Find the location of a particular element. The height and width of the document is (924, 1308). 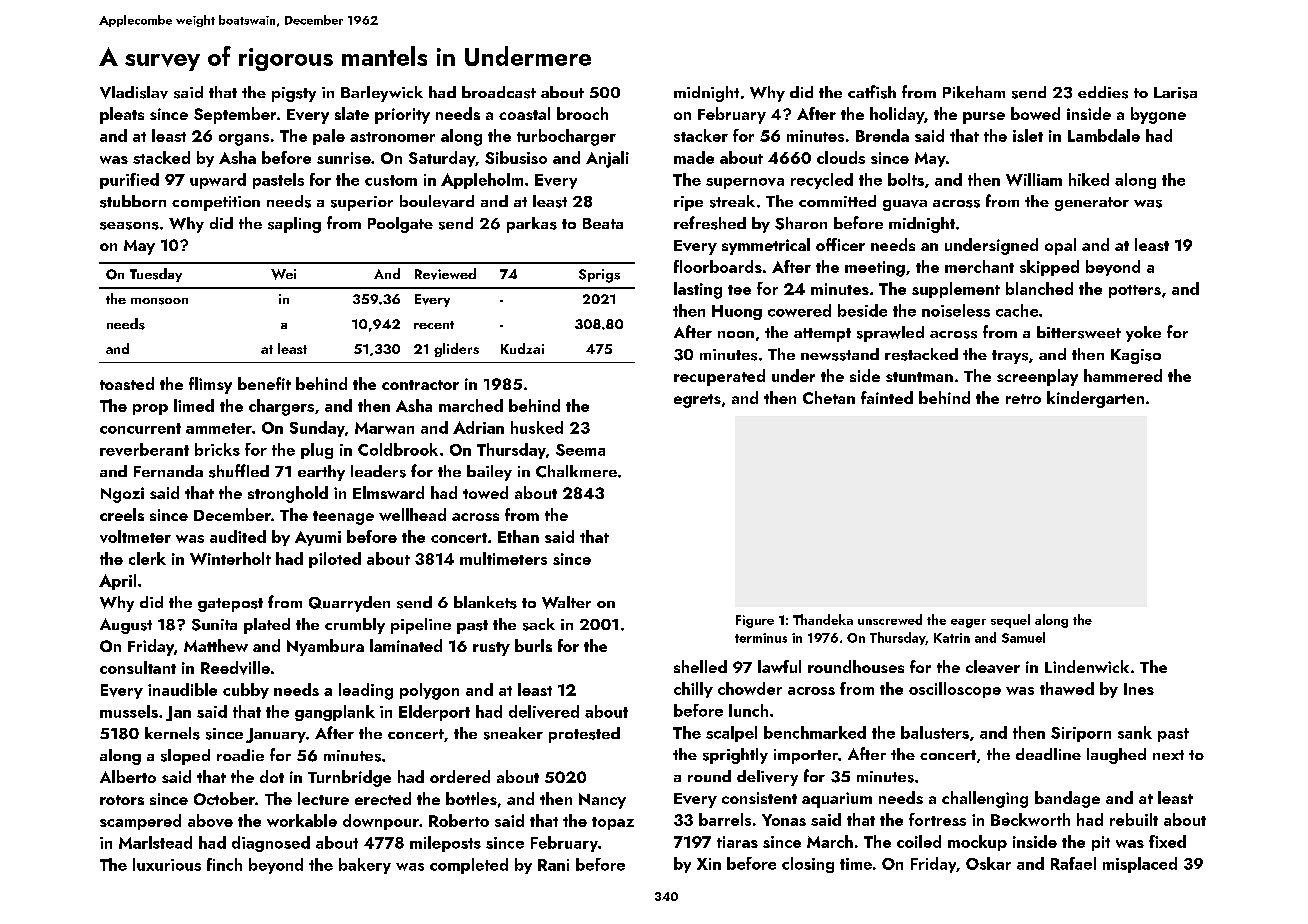

officer is located at coordinates (840, 244).
